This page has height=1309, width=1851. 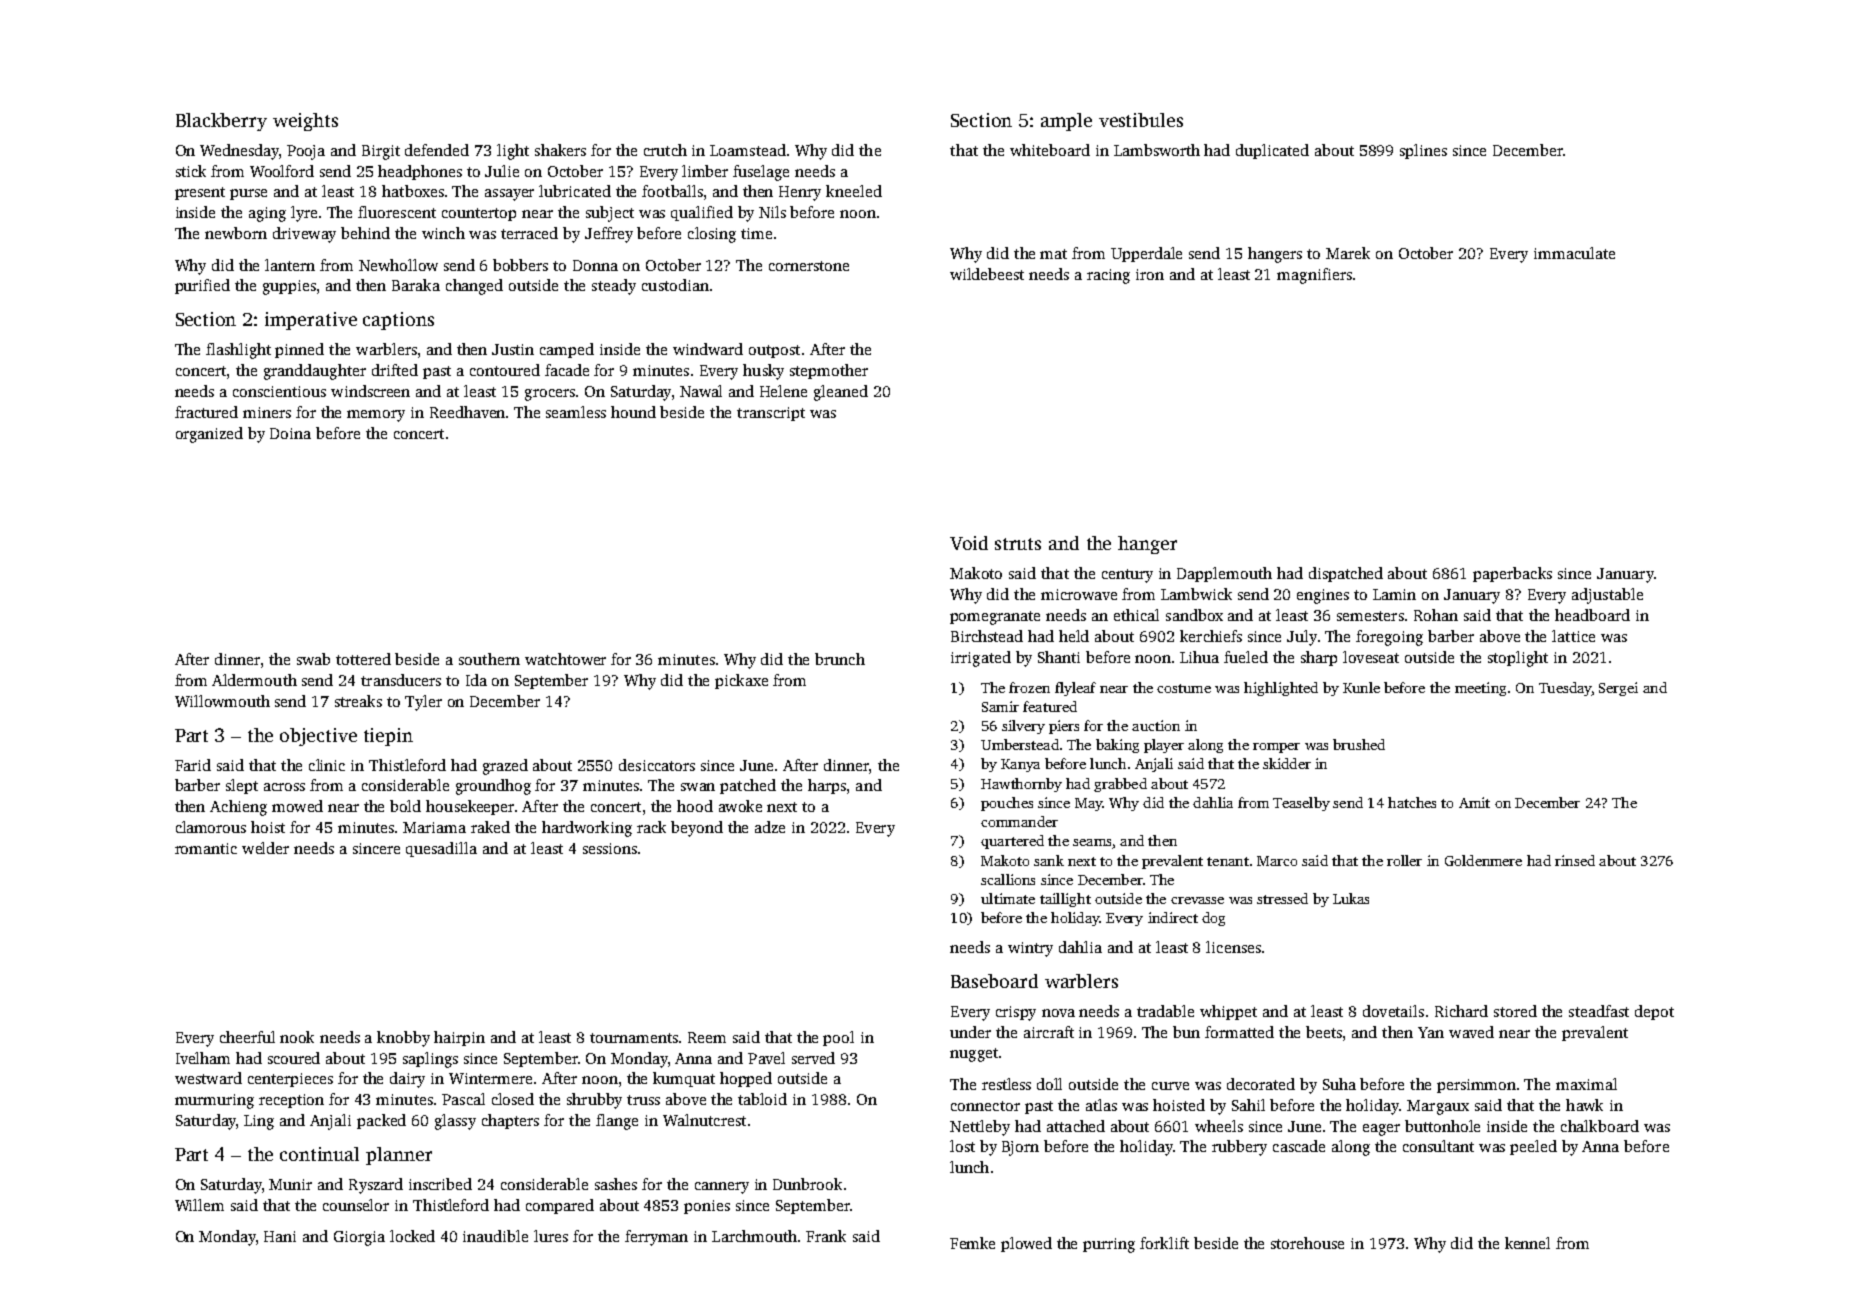 I want to click on dovetails, so click(x=1393, y=1011).
